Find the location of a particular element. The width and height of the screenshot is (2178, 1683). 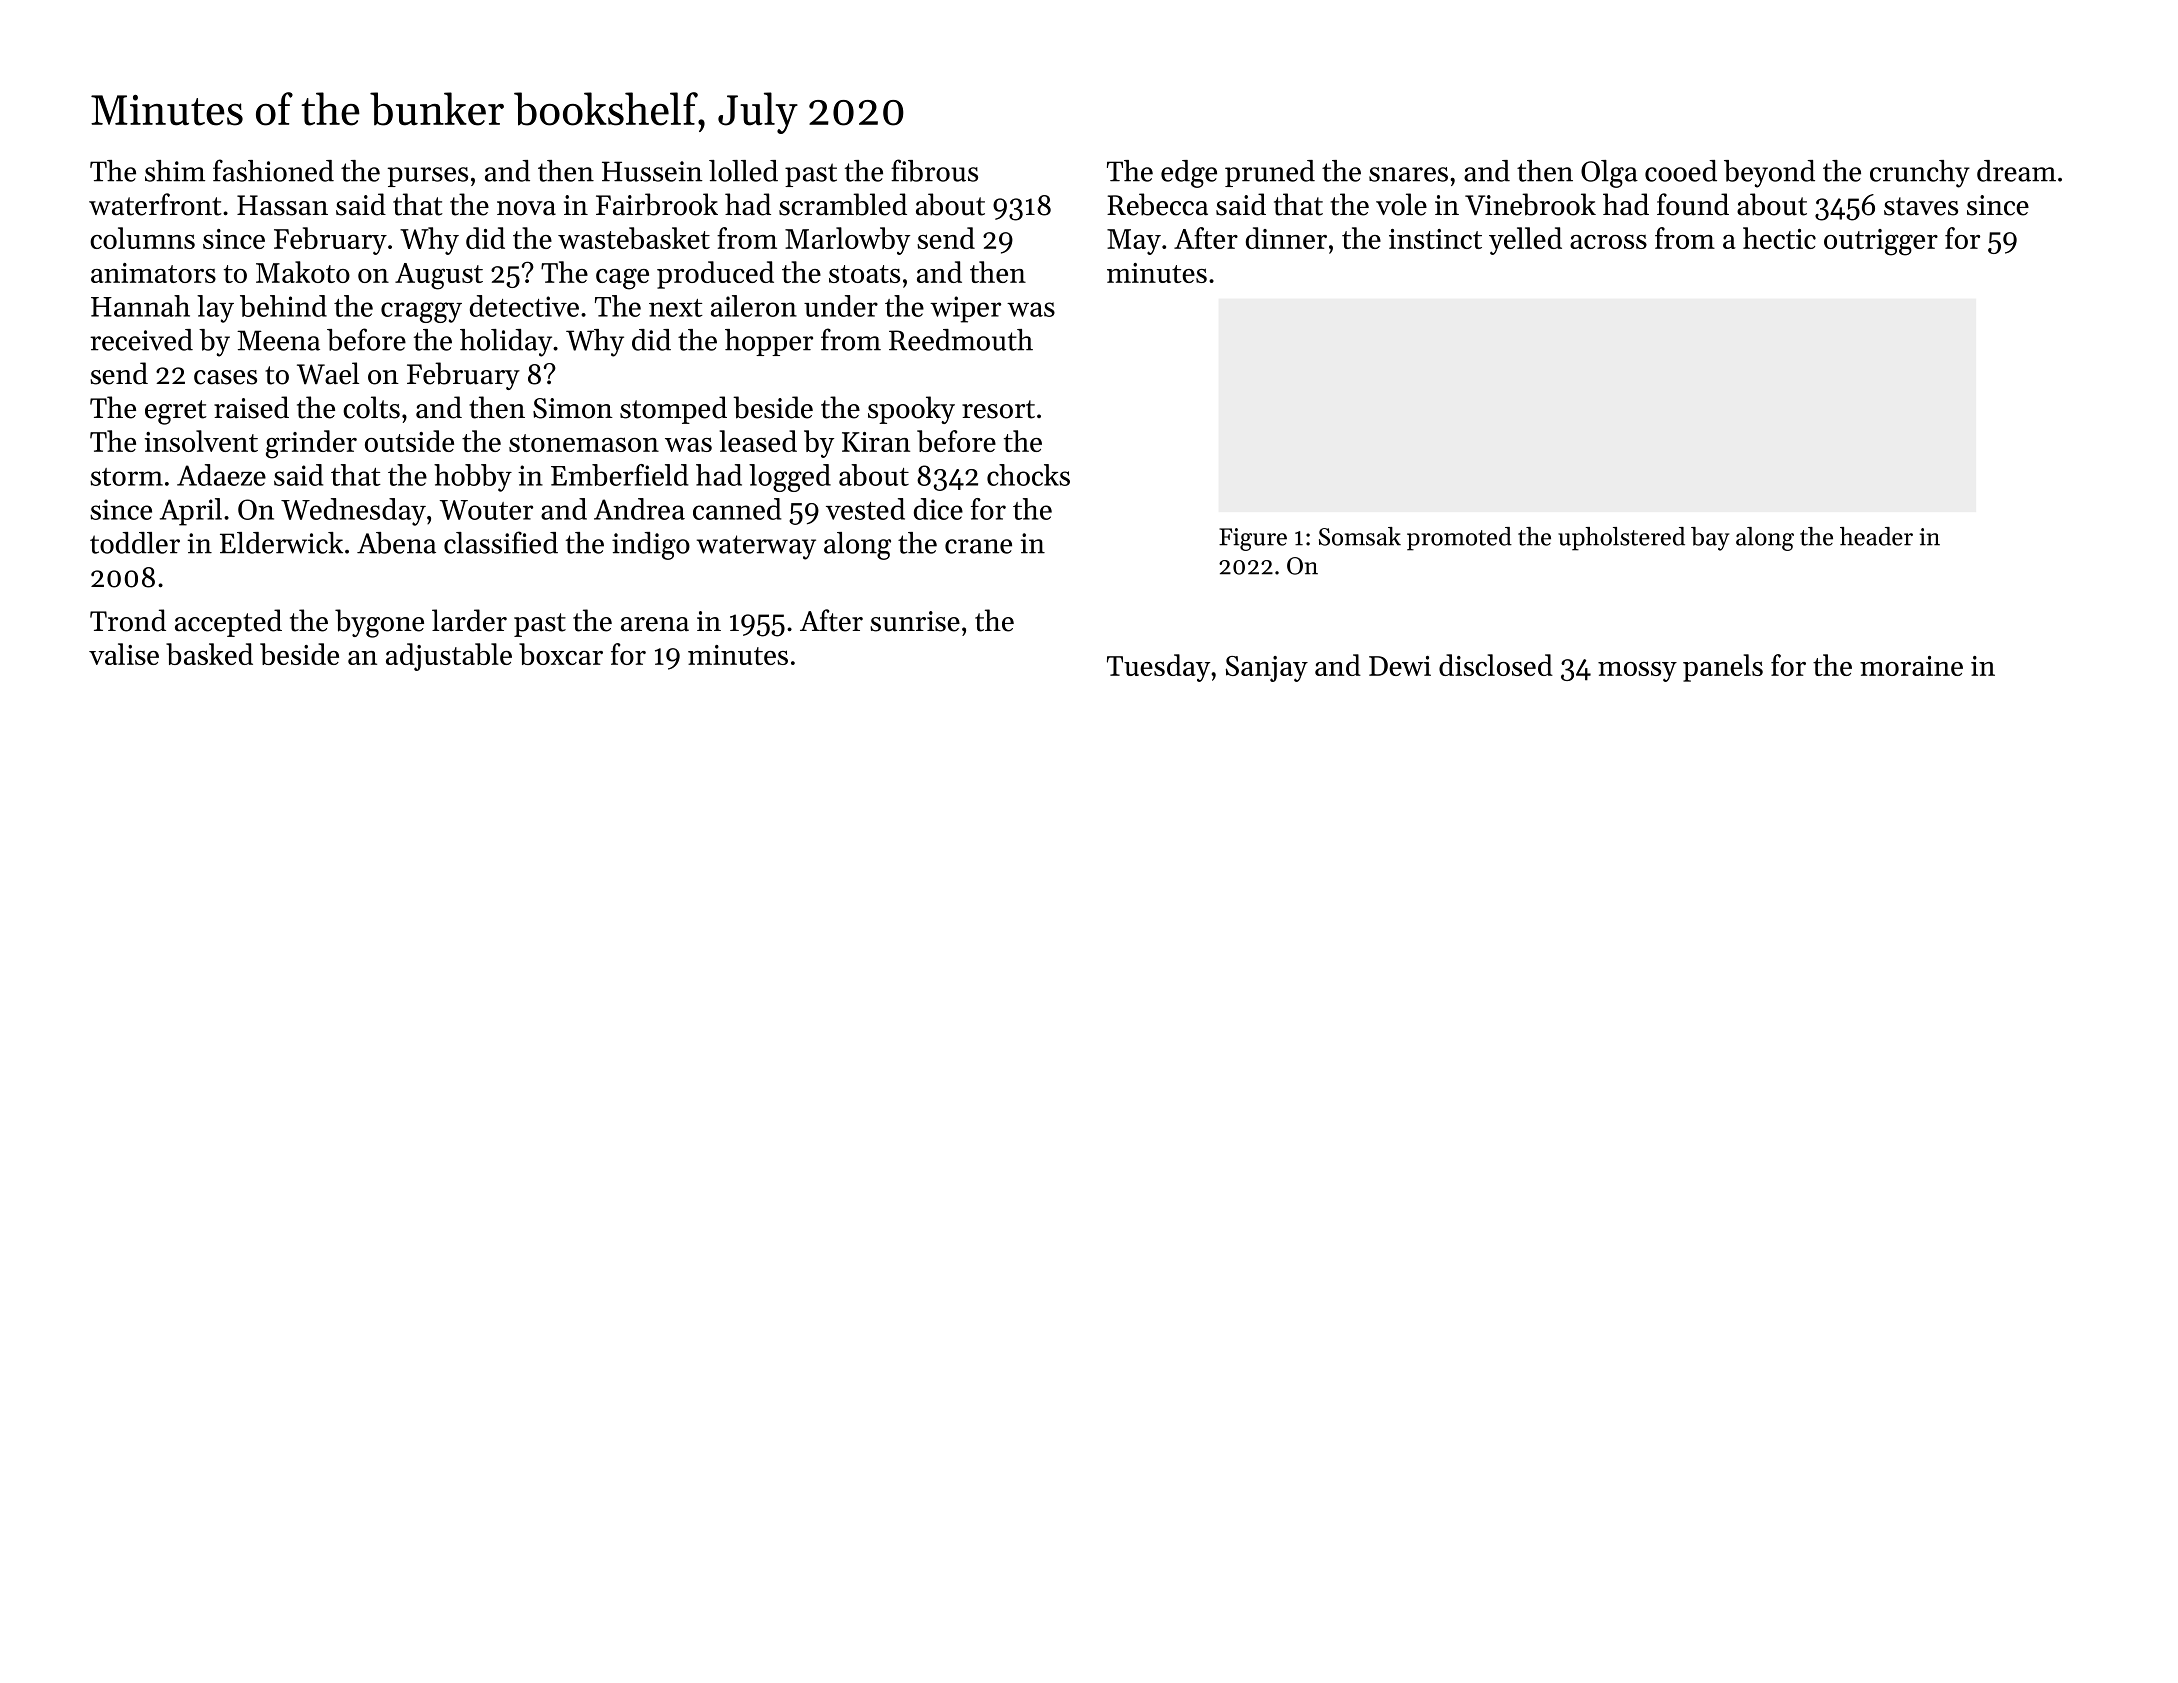

spooky is located at coordinates (911, 410).
